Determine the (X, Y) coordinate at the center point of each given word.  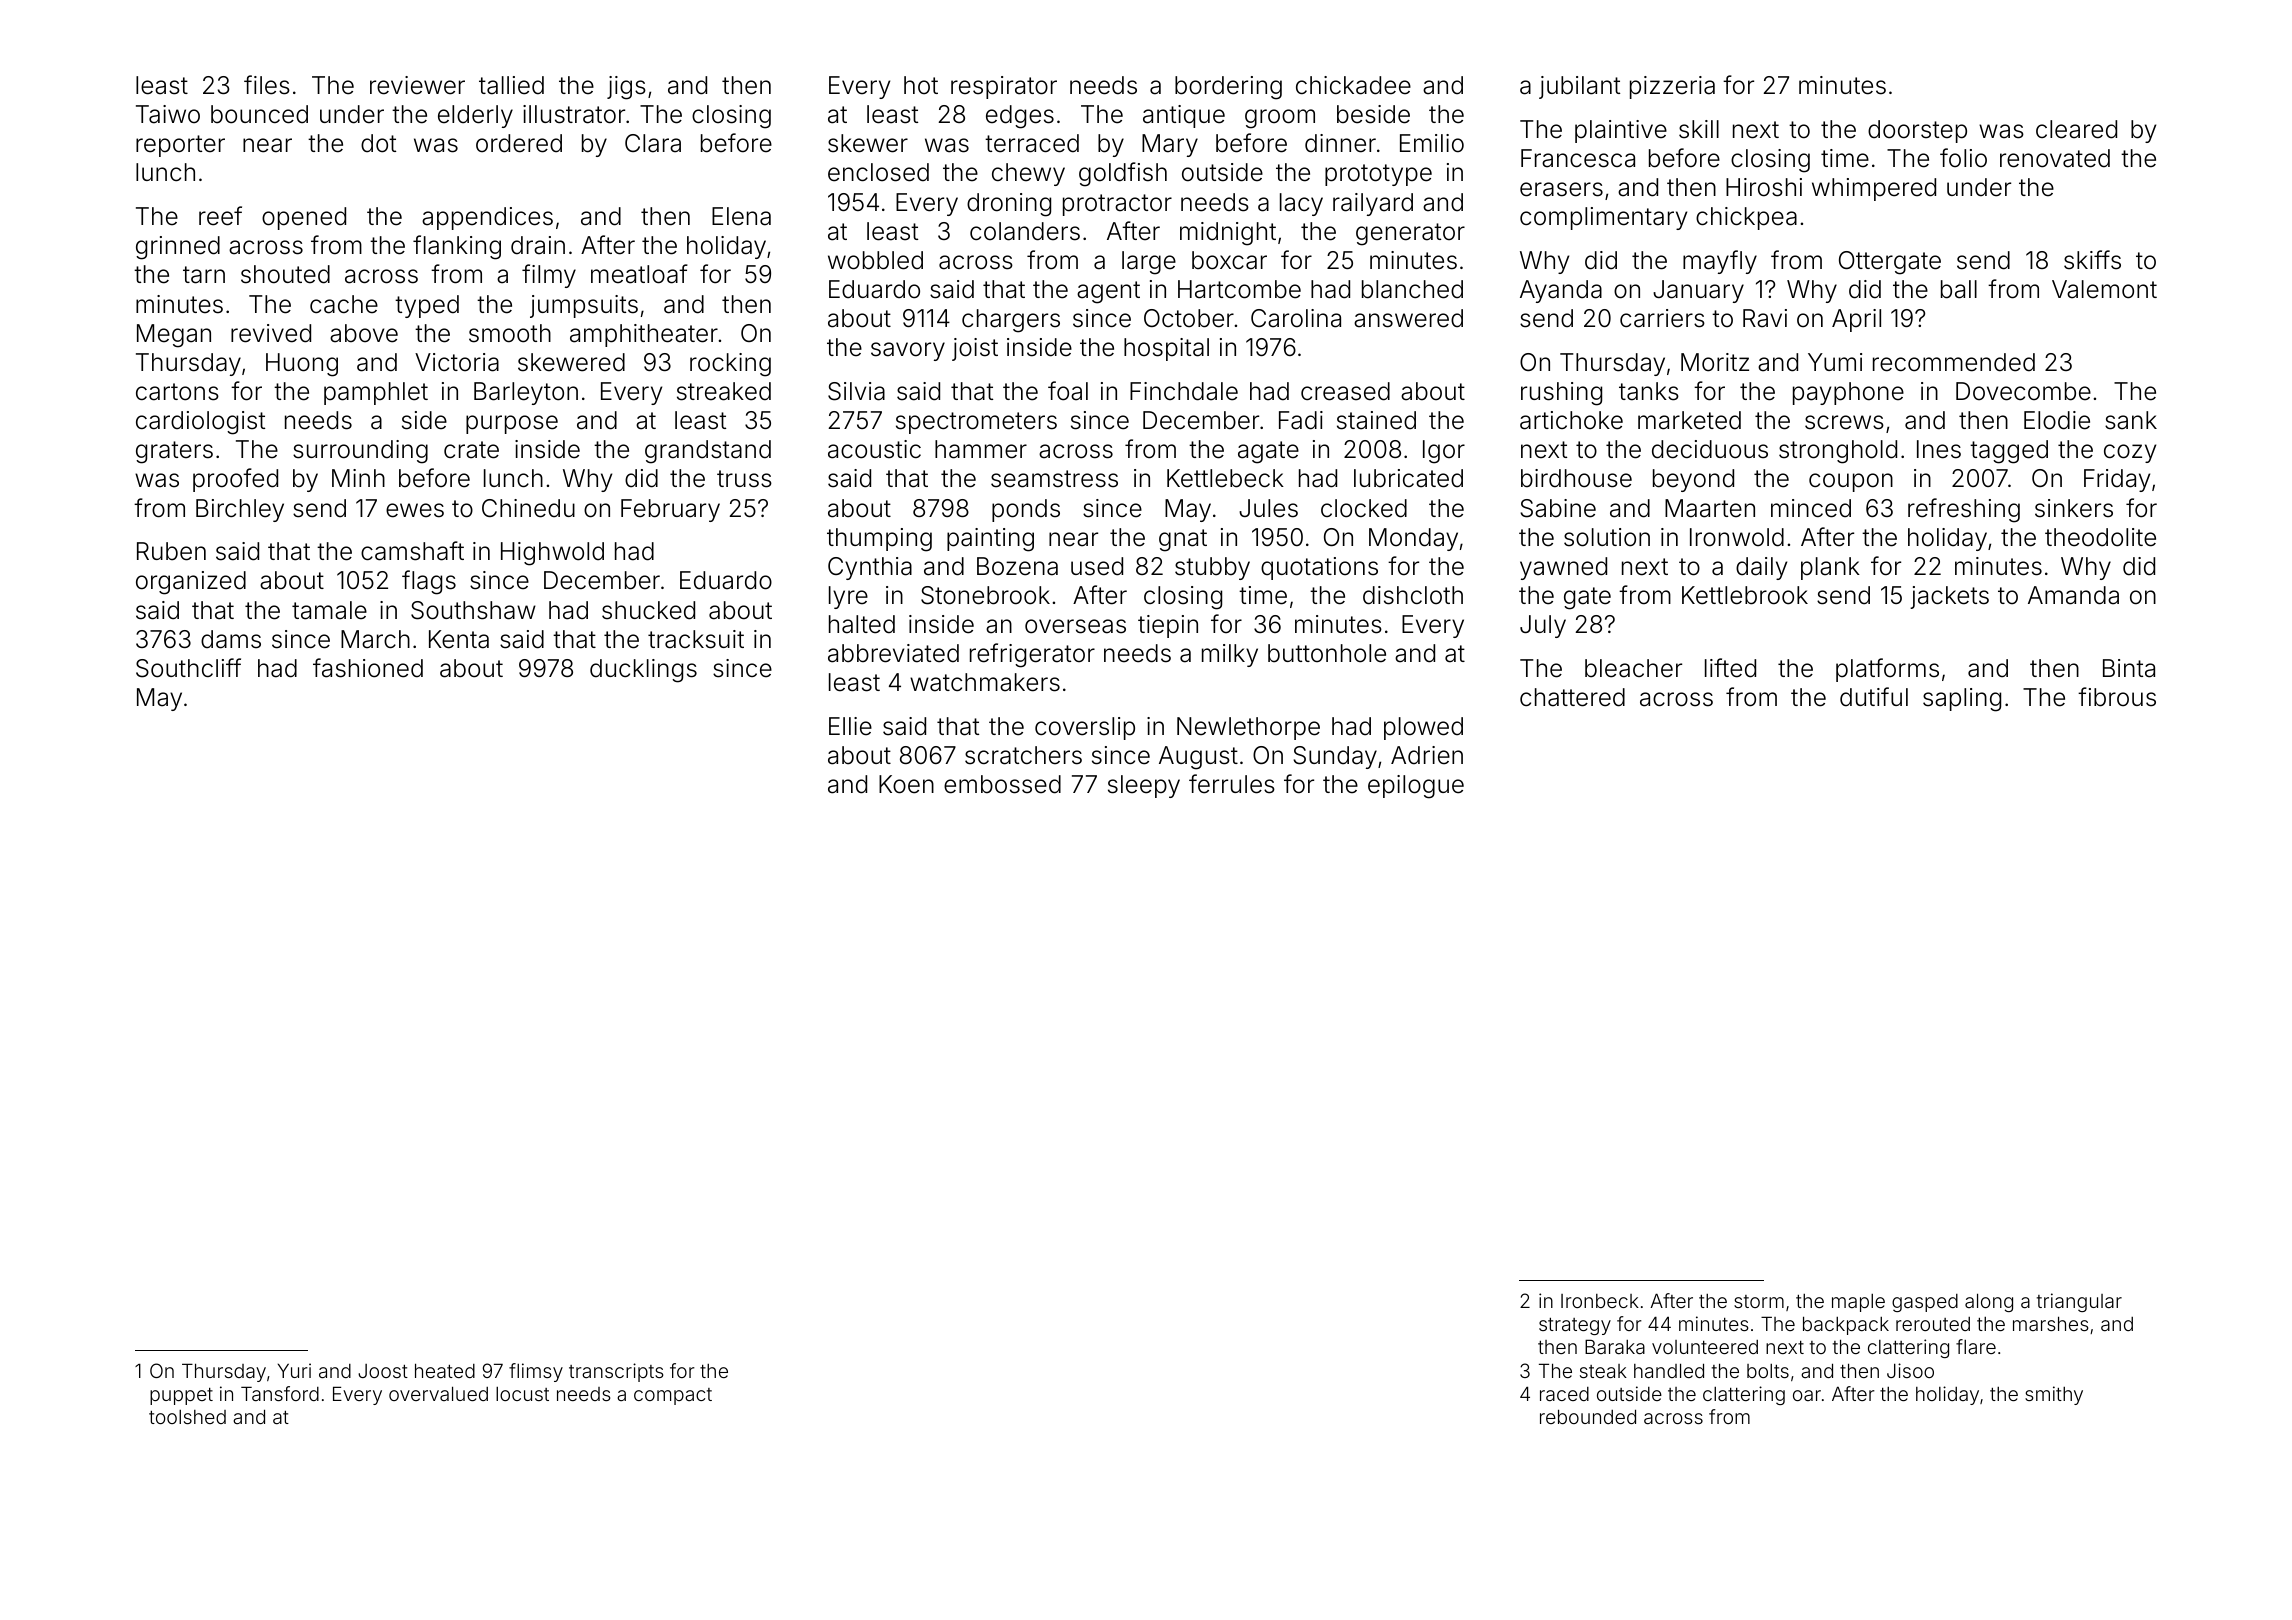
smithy (2054, 1395)
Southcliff (188, 668)
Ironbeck (1600, 1301)
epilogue (1416, 787)
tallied (511, 85)
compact (673, 1396)
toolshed (187, 1417)
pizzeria (1672, 87)
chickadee (1353, 85)
